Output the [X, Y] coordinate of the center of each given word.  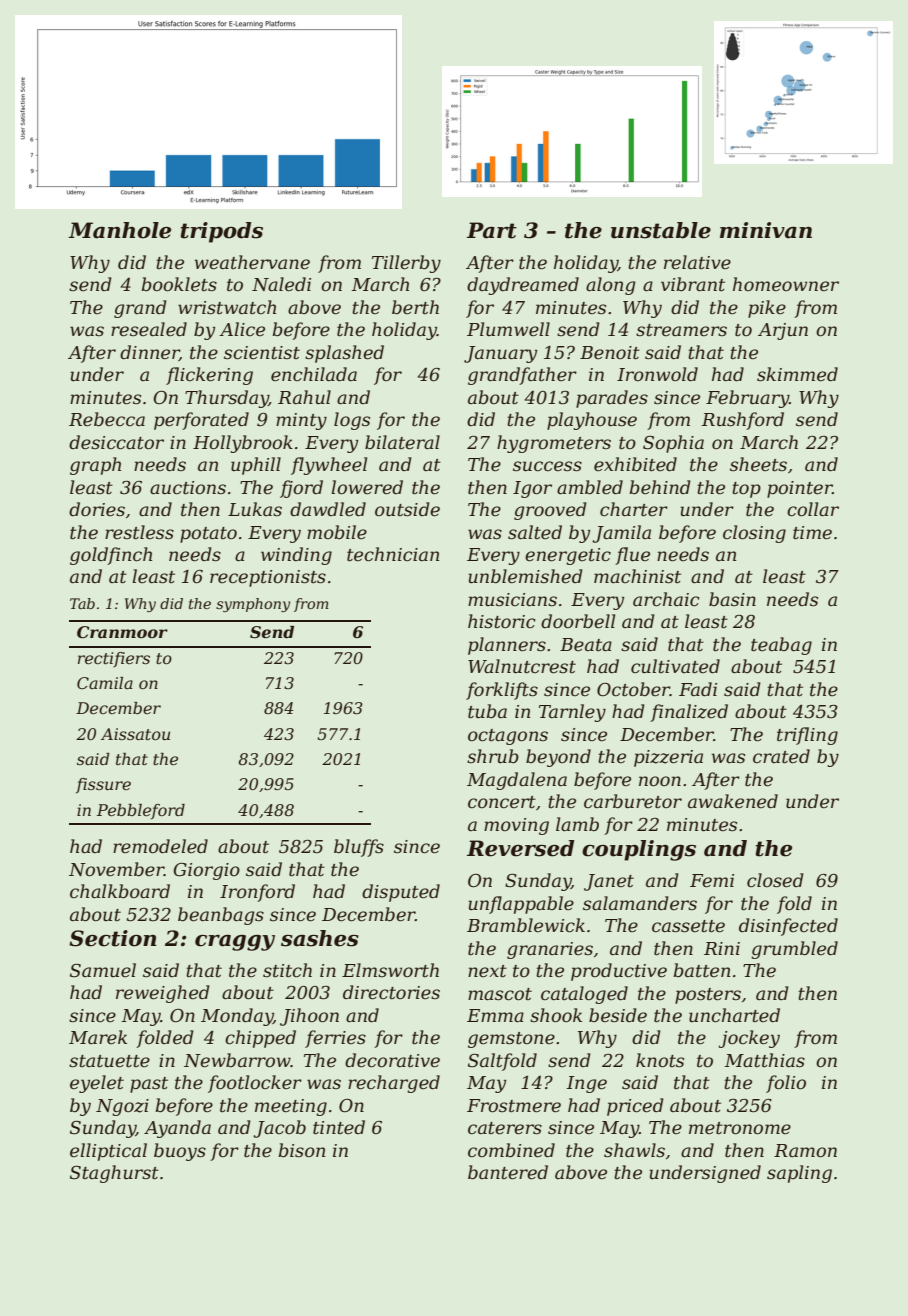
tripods [222, 232]
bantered [508, 1172]
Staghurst [114, 1174]
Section [113, 938]
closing [754, 534]
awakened [733, 801]
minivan [766, 230]
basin [732, 599]
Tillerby [406, 264]
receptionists [268, 578]
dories [97, 509]
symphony [253, 605]
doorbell [578, 621]
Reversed [520, 848]
